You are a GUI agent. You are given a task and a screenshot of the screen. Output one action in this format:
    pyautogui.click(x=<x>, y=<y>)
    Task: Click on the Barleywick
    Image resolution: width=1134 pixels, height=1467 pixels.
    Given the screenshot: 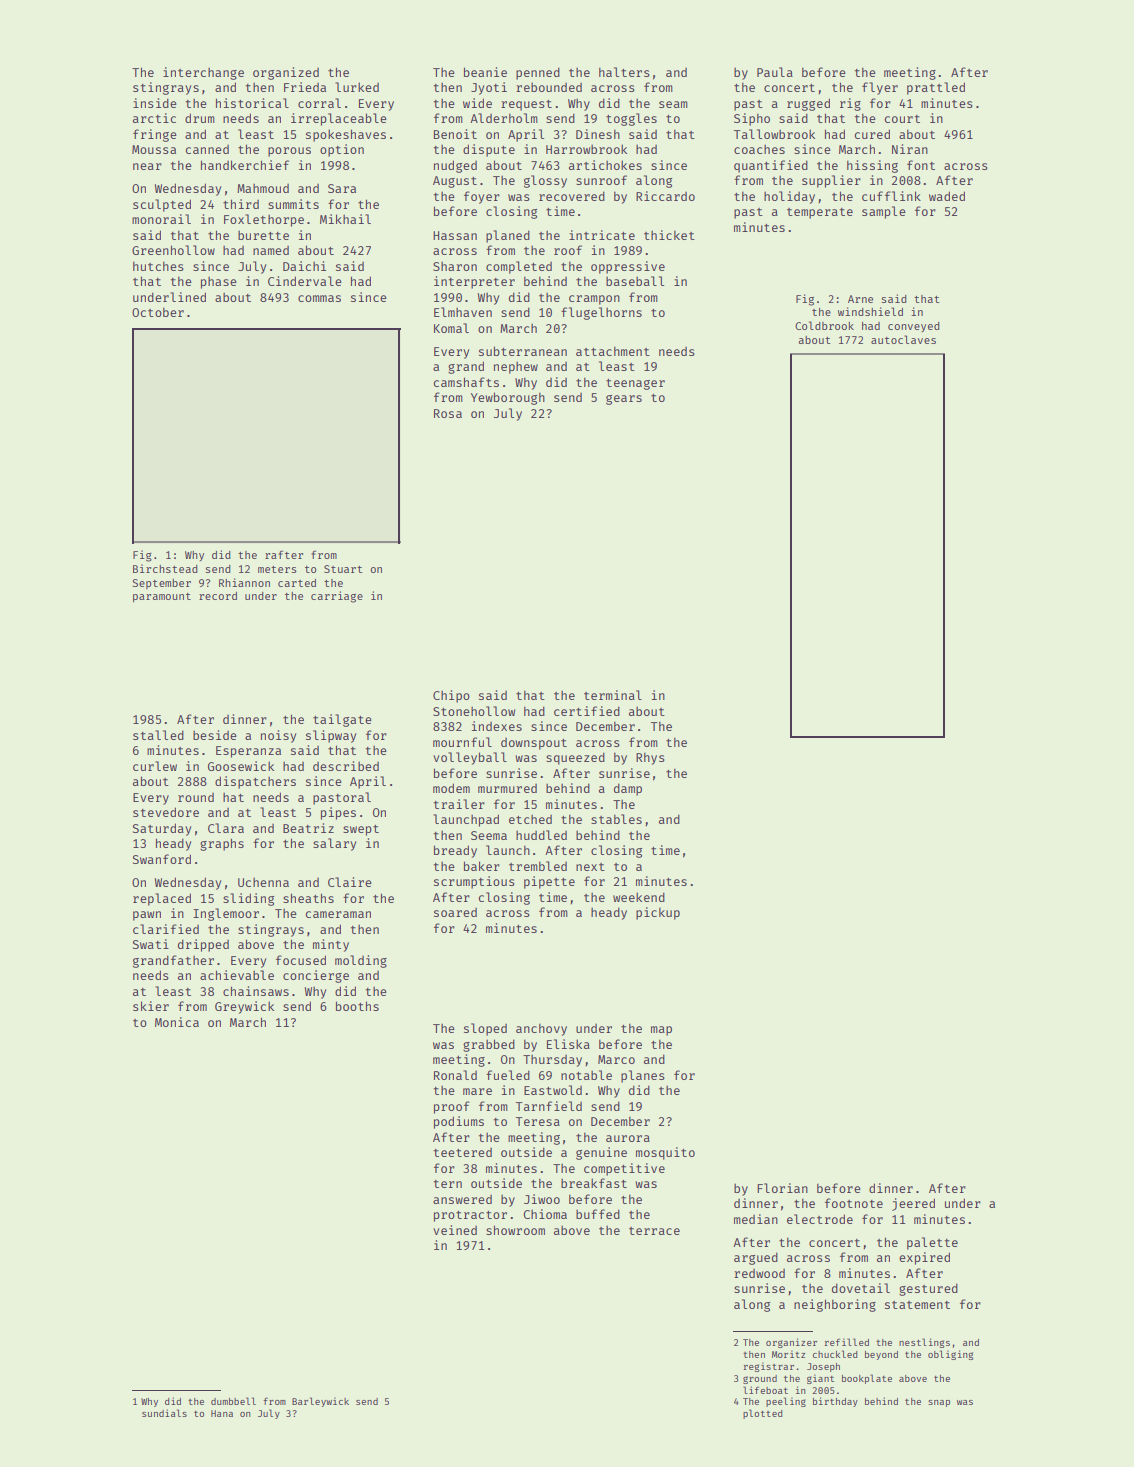 What is the action you would take?
    pyautogui.click(x=320, y=1402)
